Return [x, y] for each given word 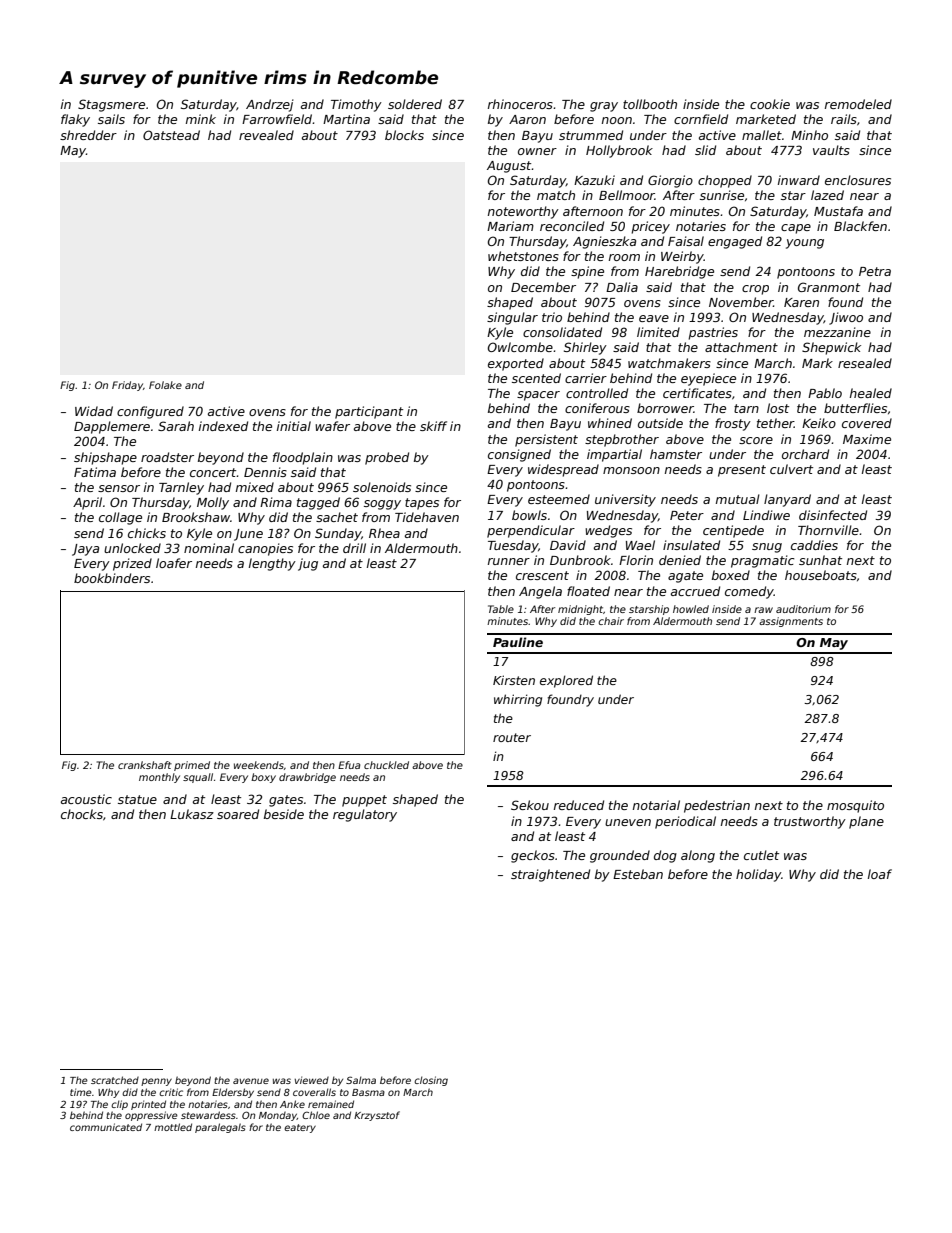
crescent [542, 575]
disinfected [833, 515]
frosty [733, 424]
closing [431, 1081]
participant [369, 412]
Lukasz [192, 814]
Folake [165, 385]
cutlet [761, 855]
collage [120, 518]
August [509, 167]
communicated [106, 1127]
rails [844, 119]
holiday [759, 875]
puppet [364, 801]
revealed [266, 135]
